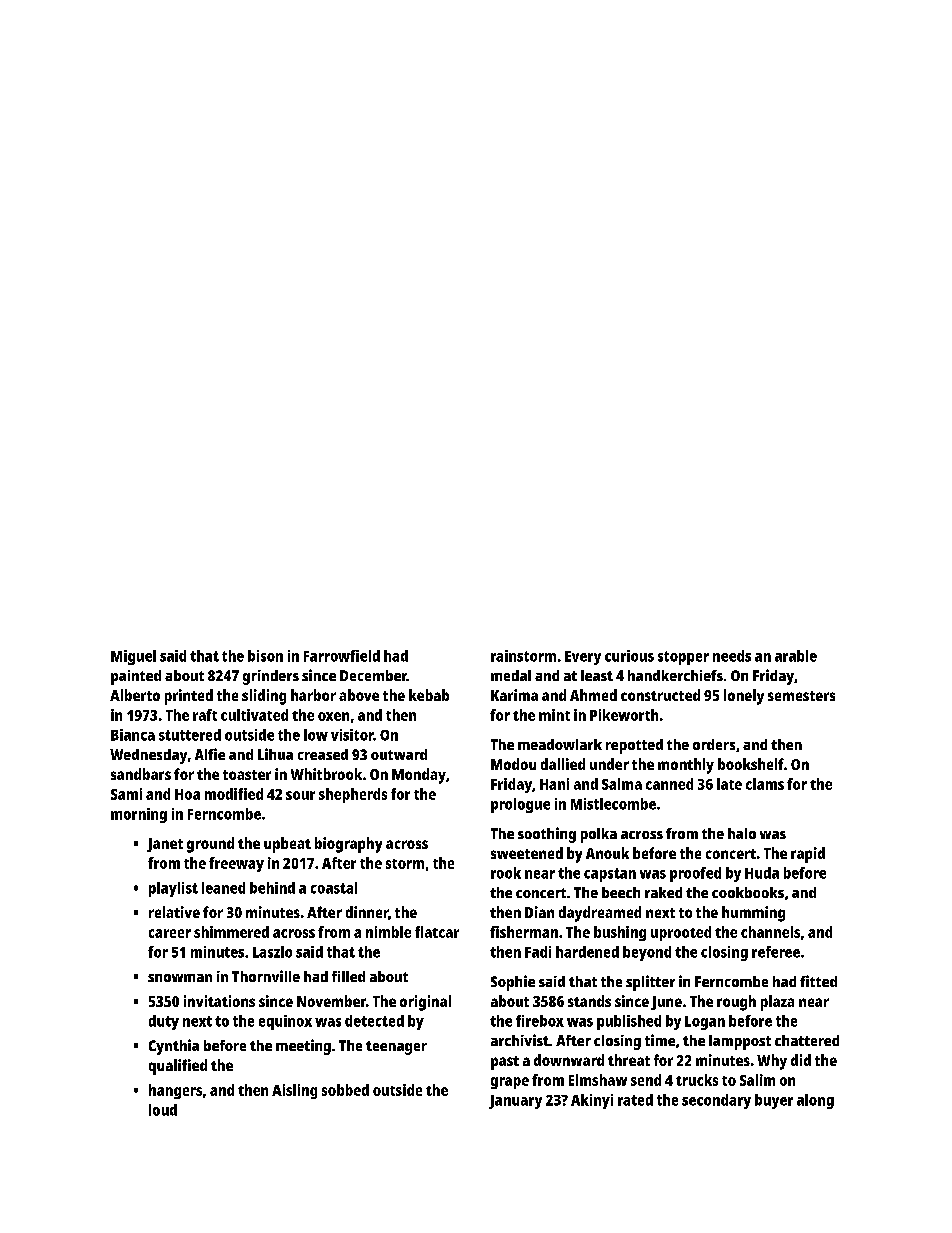 Image resolution: width=952 pixels, height=1233 pixels. Describe the element at coordinates (133, 657) in the document. I see `Miguel` at that location.
